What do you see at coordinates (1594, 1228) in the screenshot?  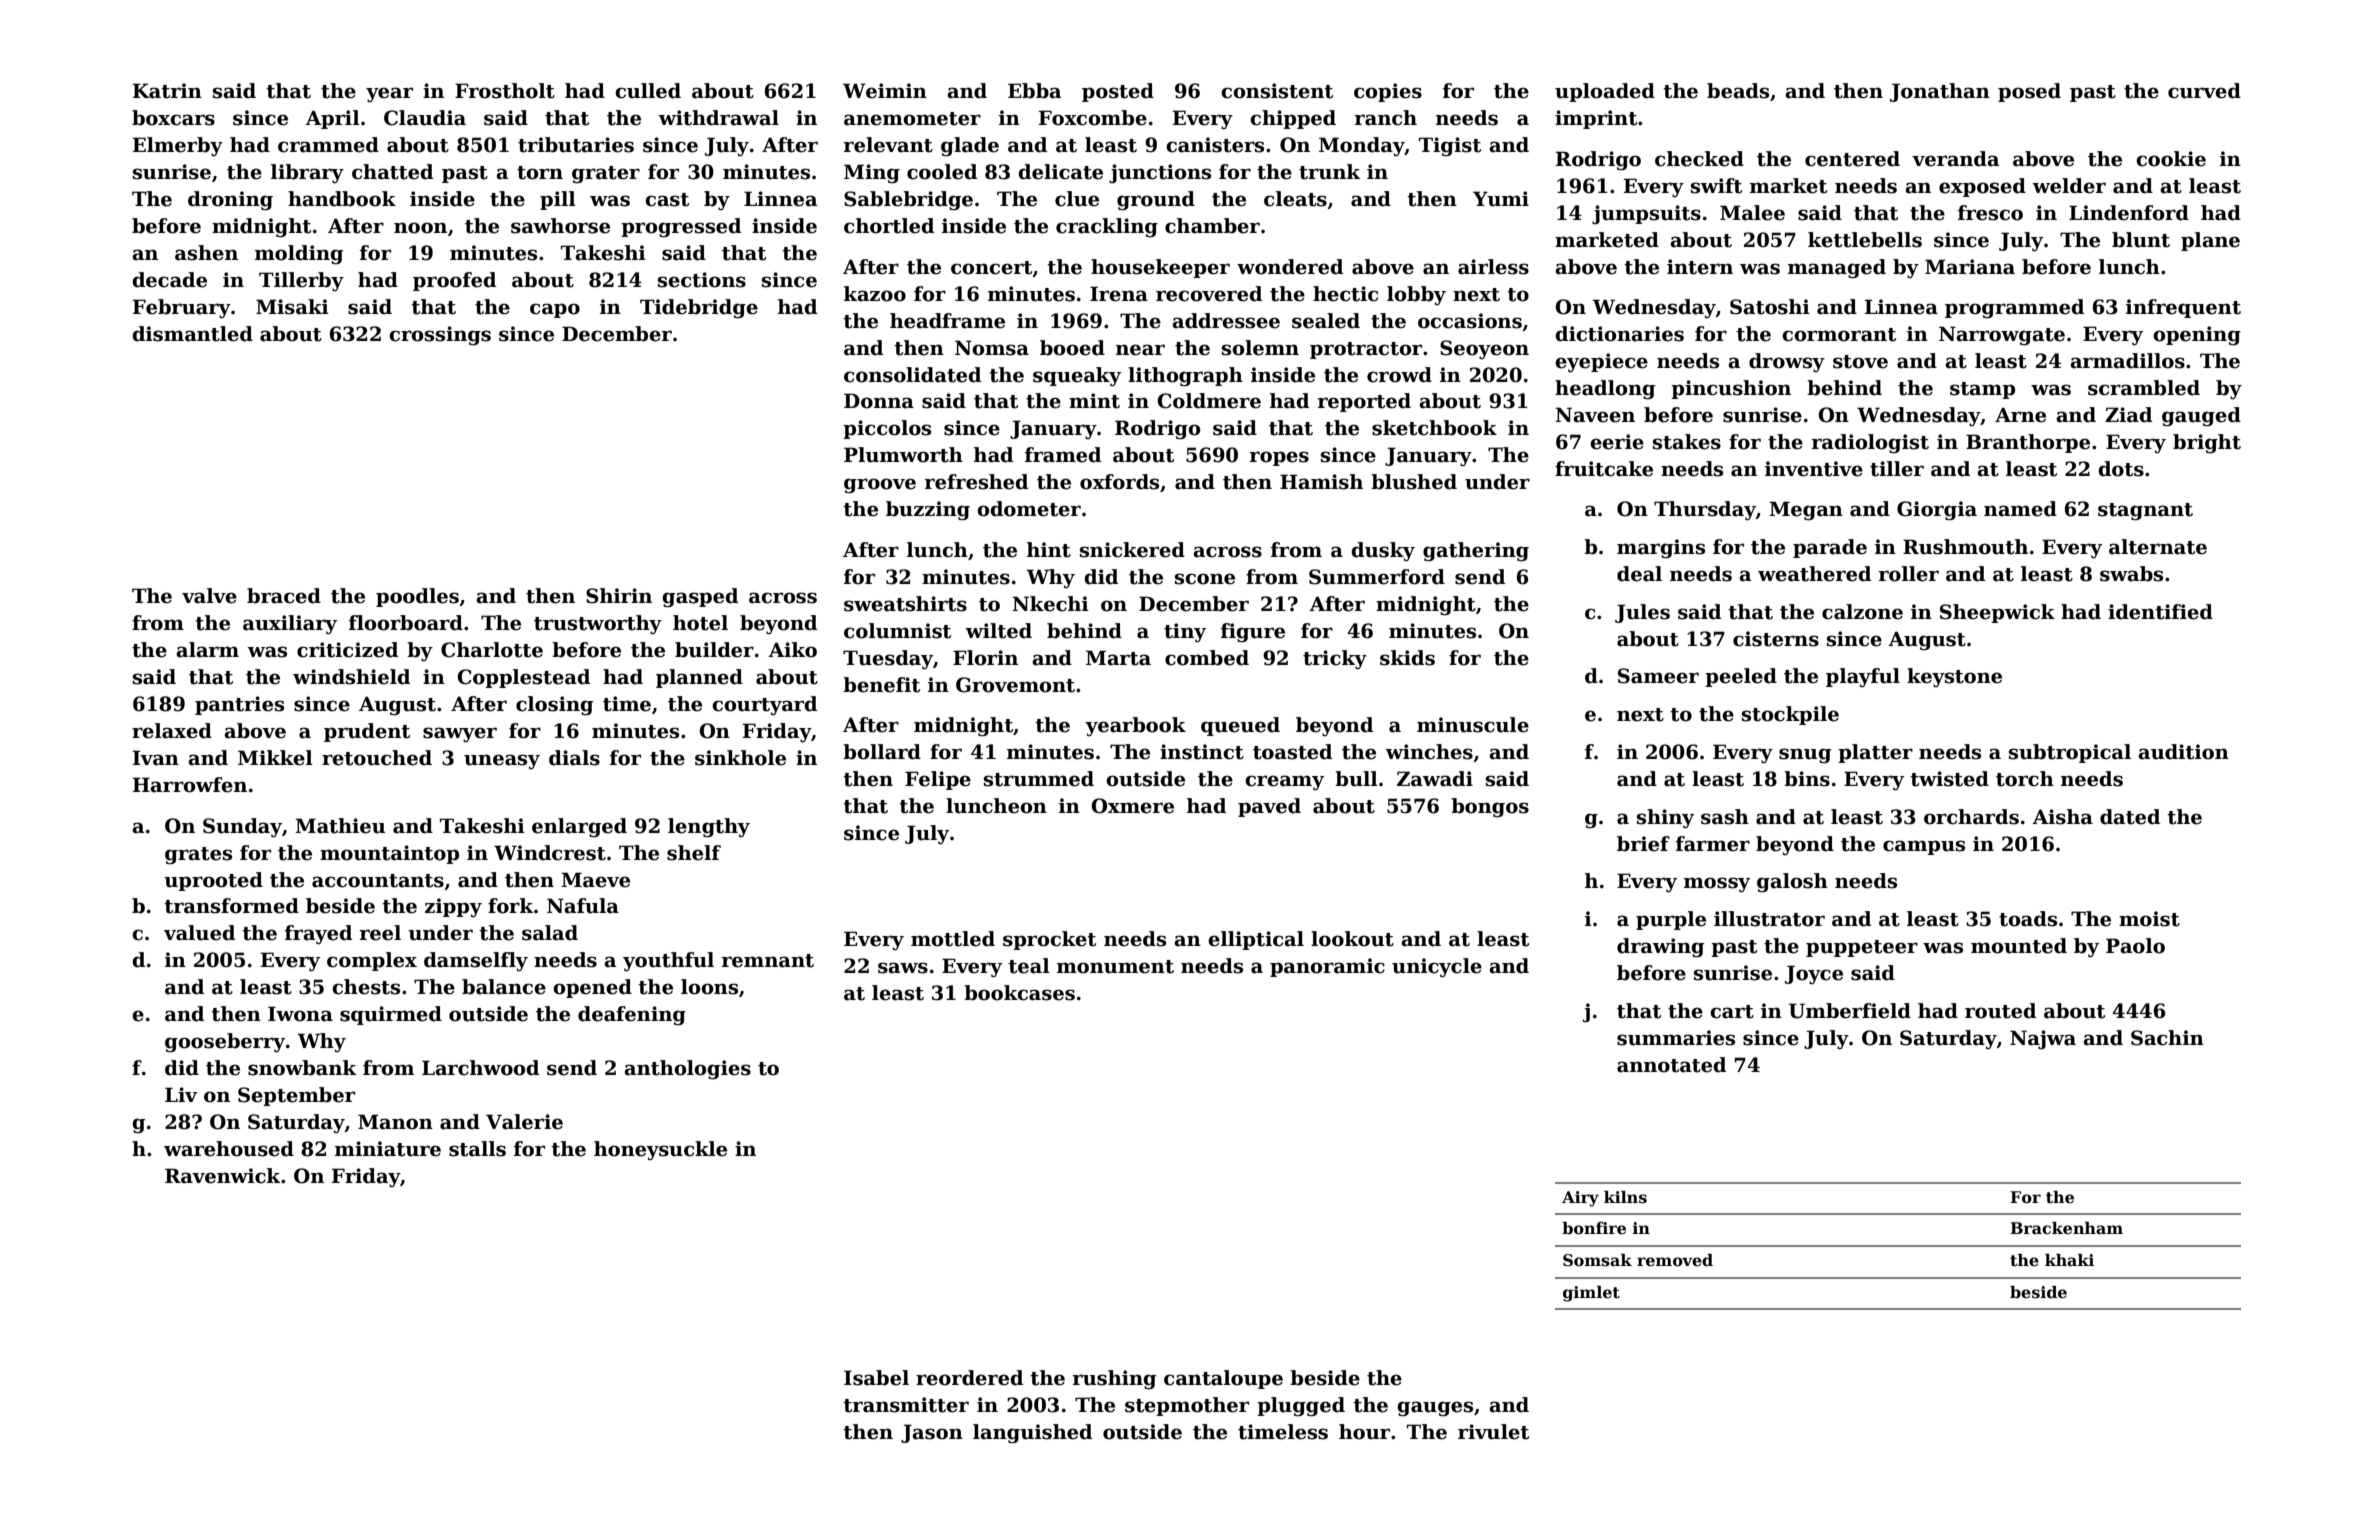 I see `bonfire` at bounding box center [1594, 1228].
